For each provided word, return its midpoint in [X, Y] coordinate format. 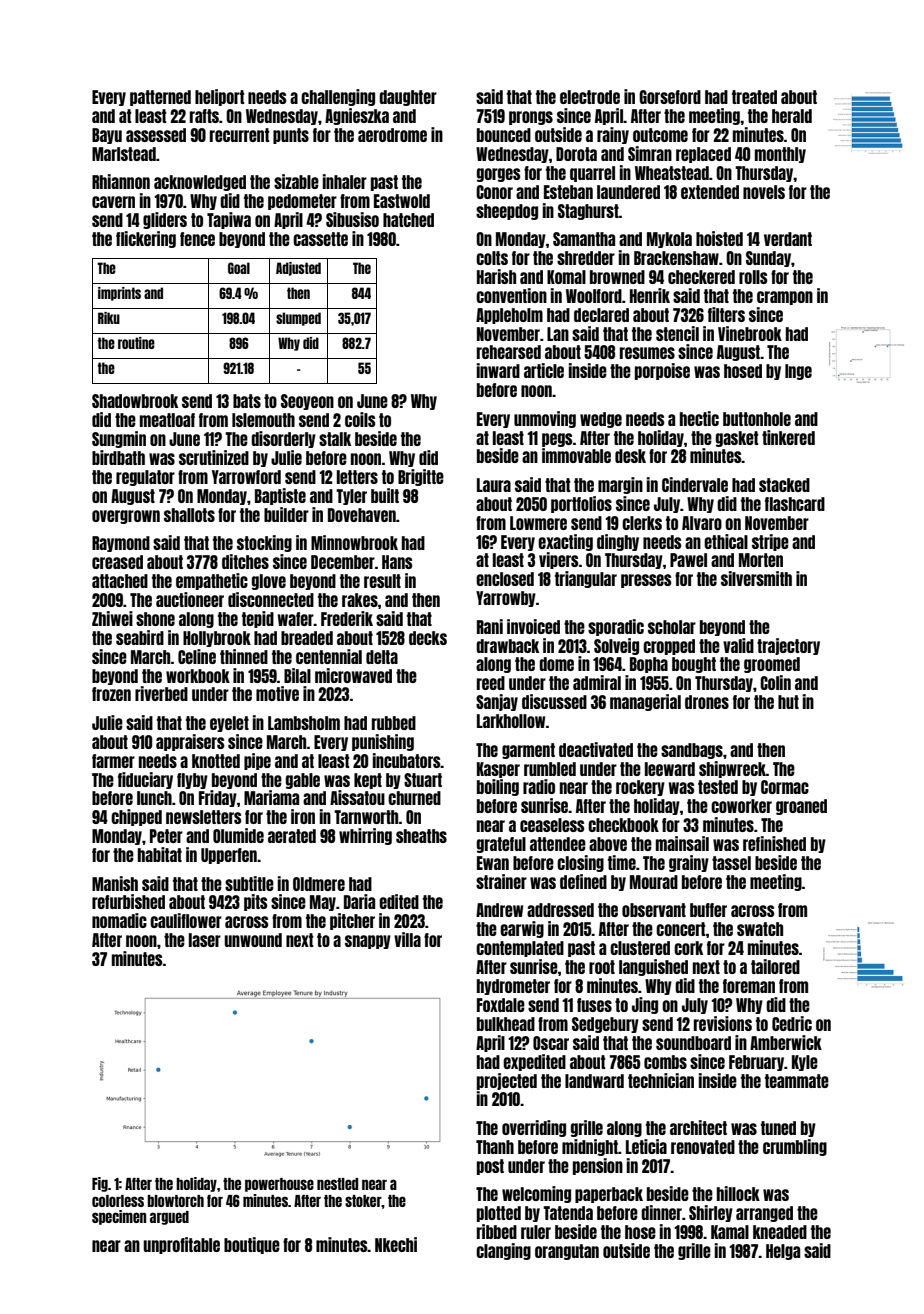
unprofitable [181, 1245]
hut [788, 702]
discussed [554, 701]
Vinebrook [750, 333]
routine [136, 343]
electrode [590, 97]
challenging [338, 97]
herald [792, 116]
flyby [192, 781]
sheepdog [507, 212]
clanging [503, 1251]
